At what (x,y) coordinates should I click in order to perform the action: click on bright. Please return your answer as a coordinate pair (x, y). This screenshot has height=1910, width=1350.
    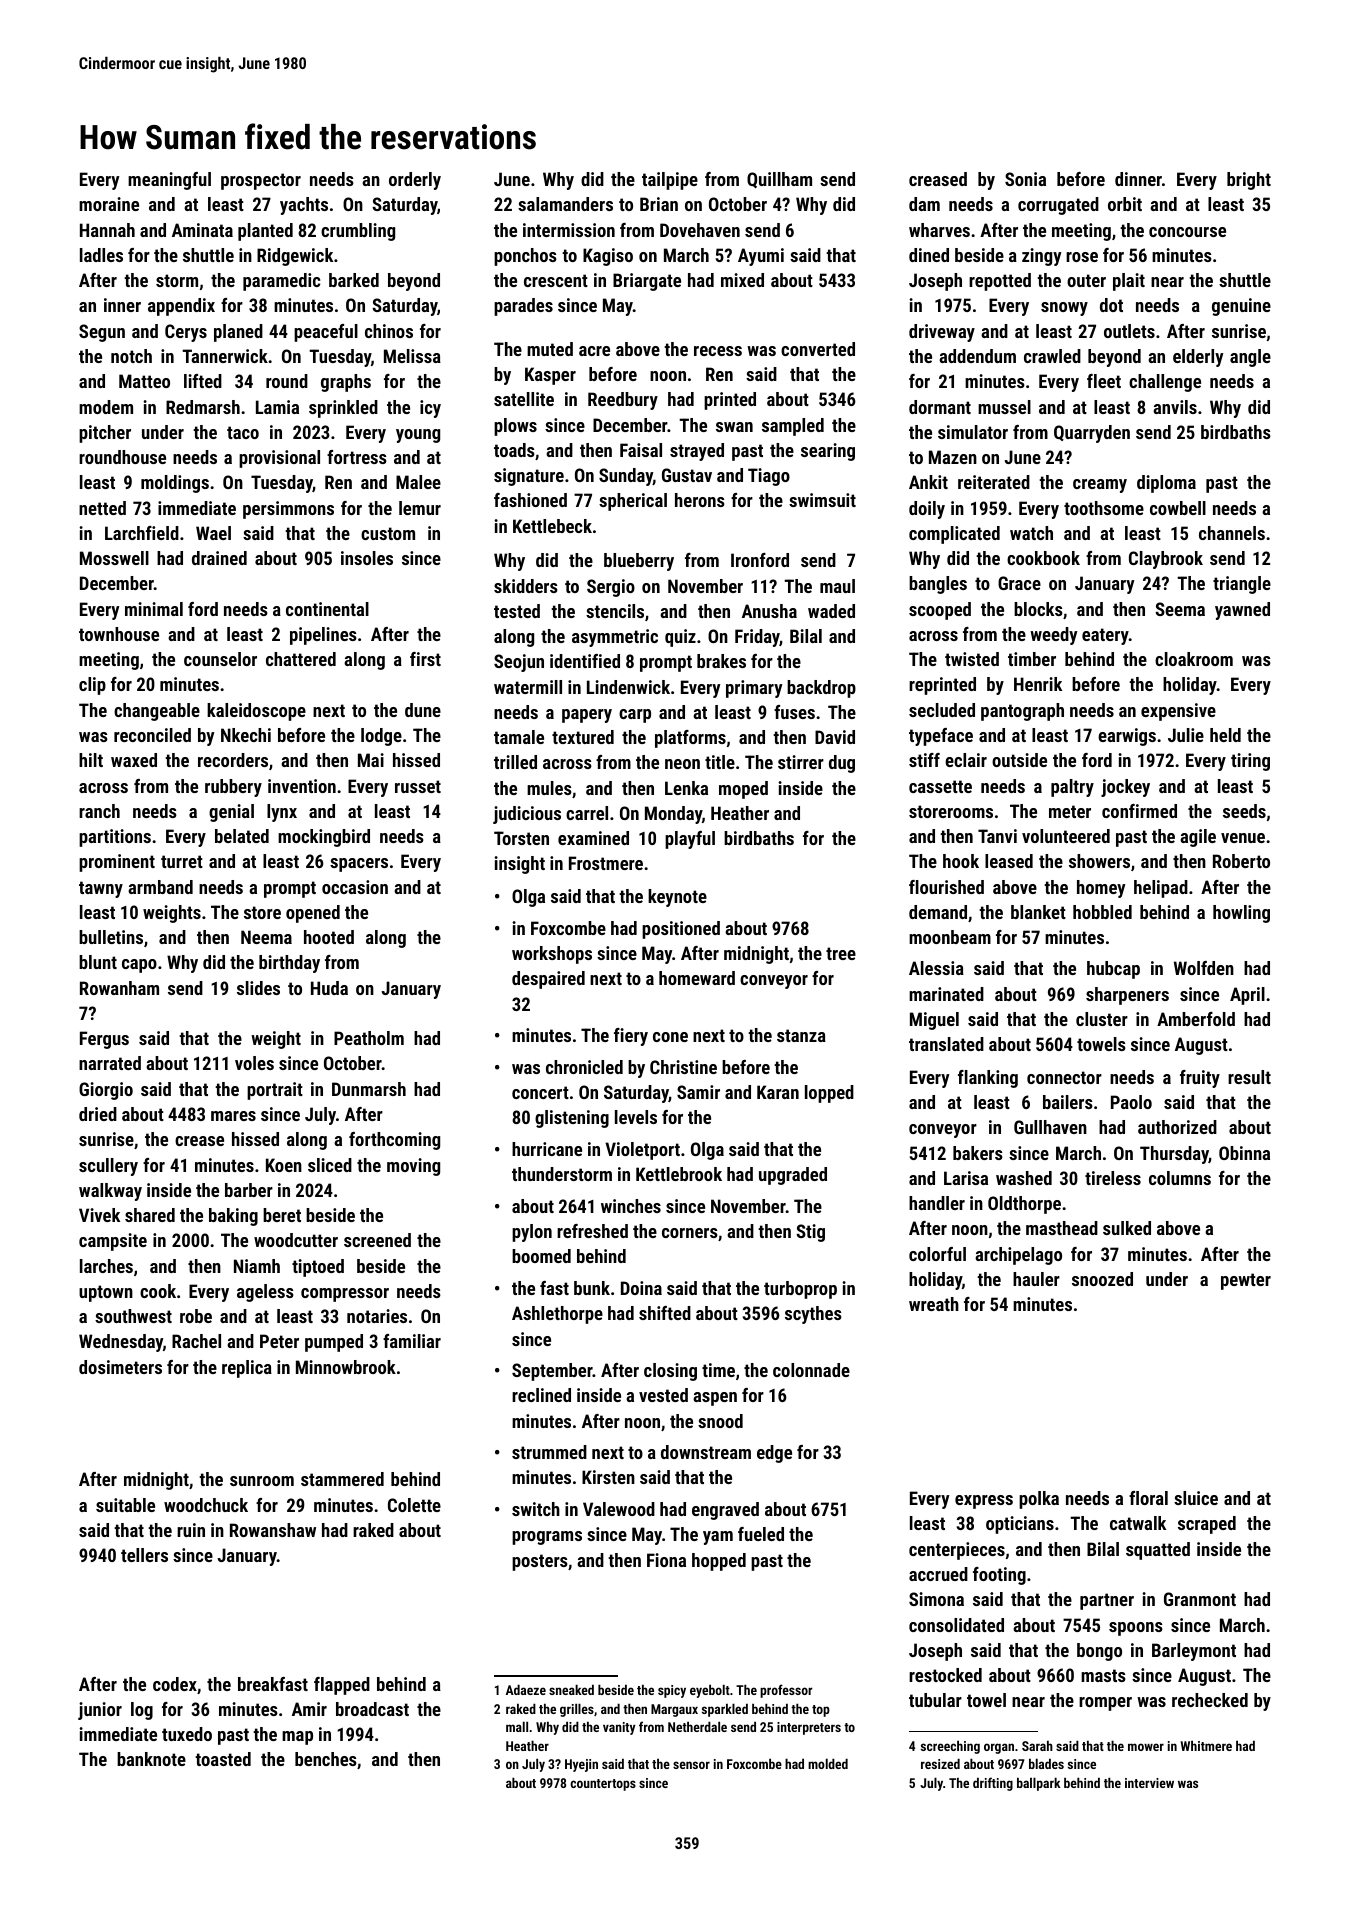
    Looking at the image, I should click on (1249, 181).
